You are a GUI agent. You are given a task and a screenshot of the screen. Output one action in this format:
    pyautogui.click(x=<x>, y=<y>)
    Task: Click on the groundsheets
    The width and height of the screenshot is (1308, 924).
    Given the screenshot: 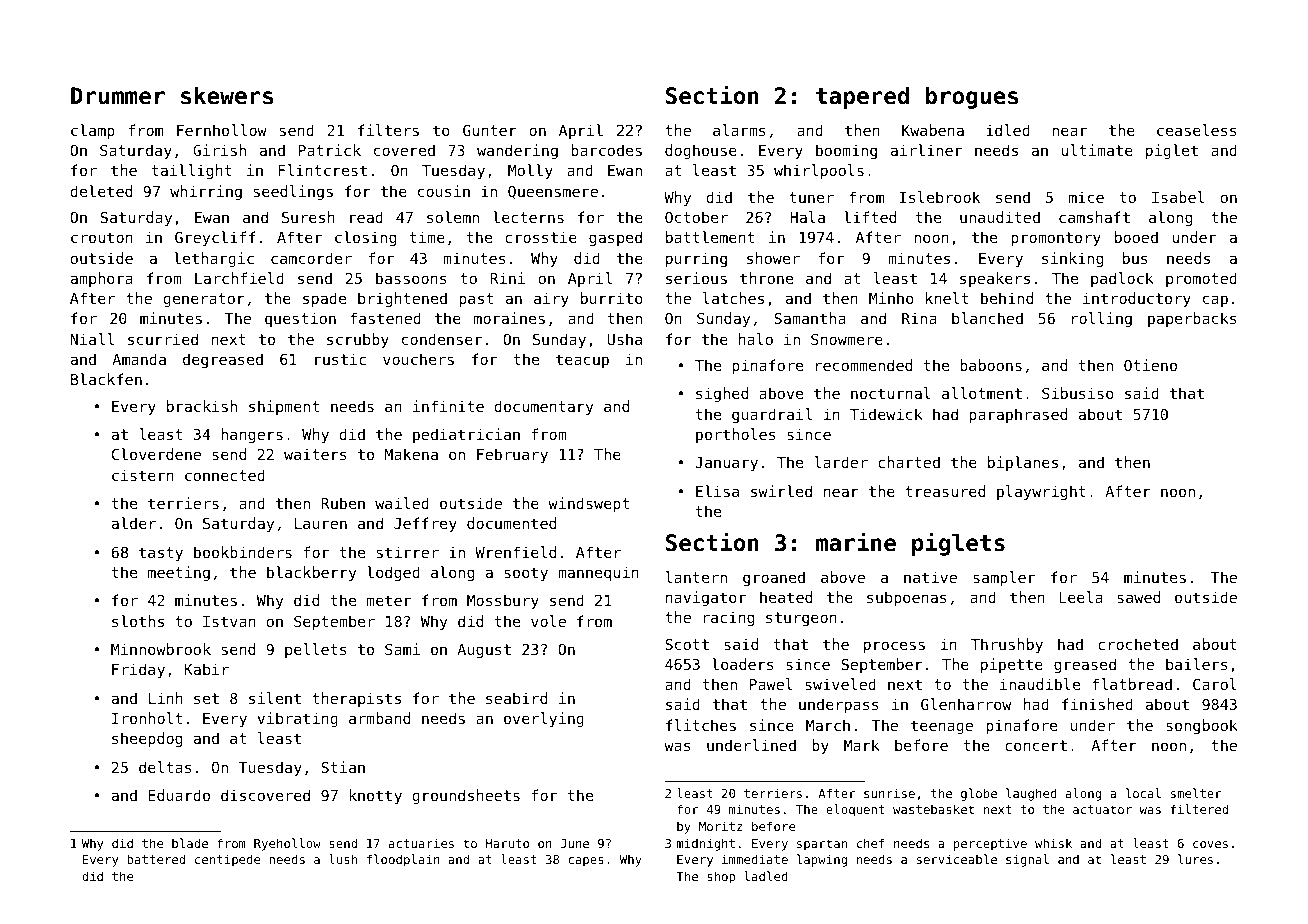 What is the action you would take?
    pyautogui.click(x=466, y=796)
